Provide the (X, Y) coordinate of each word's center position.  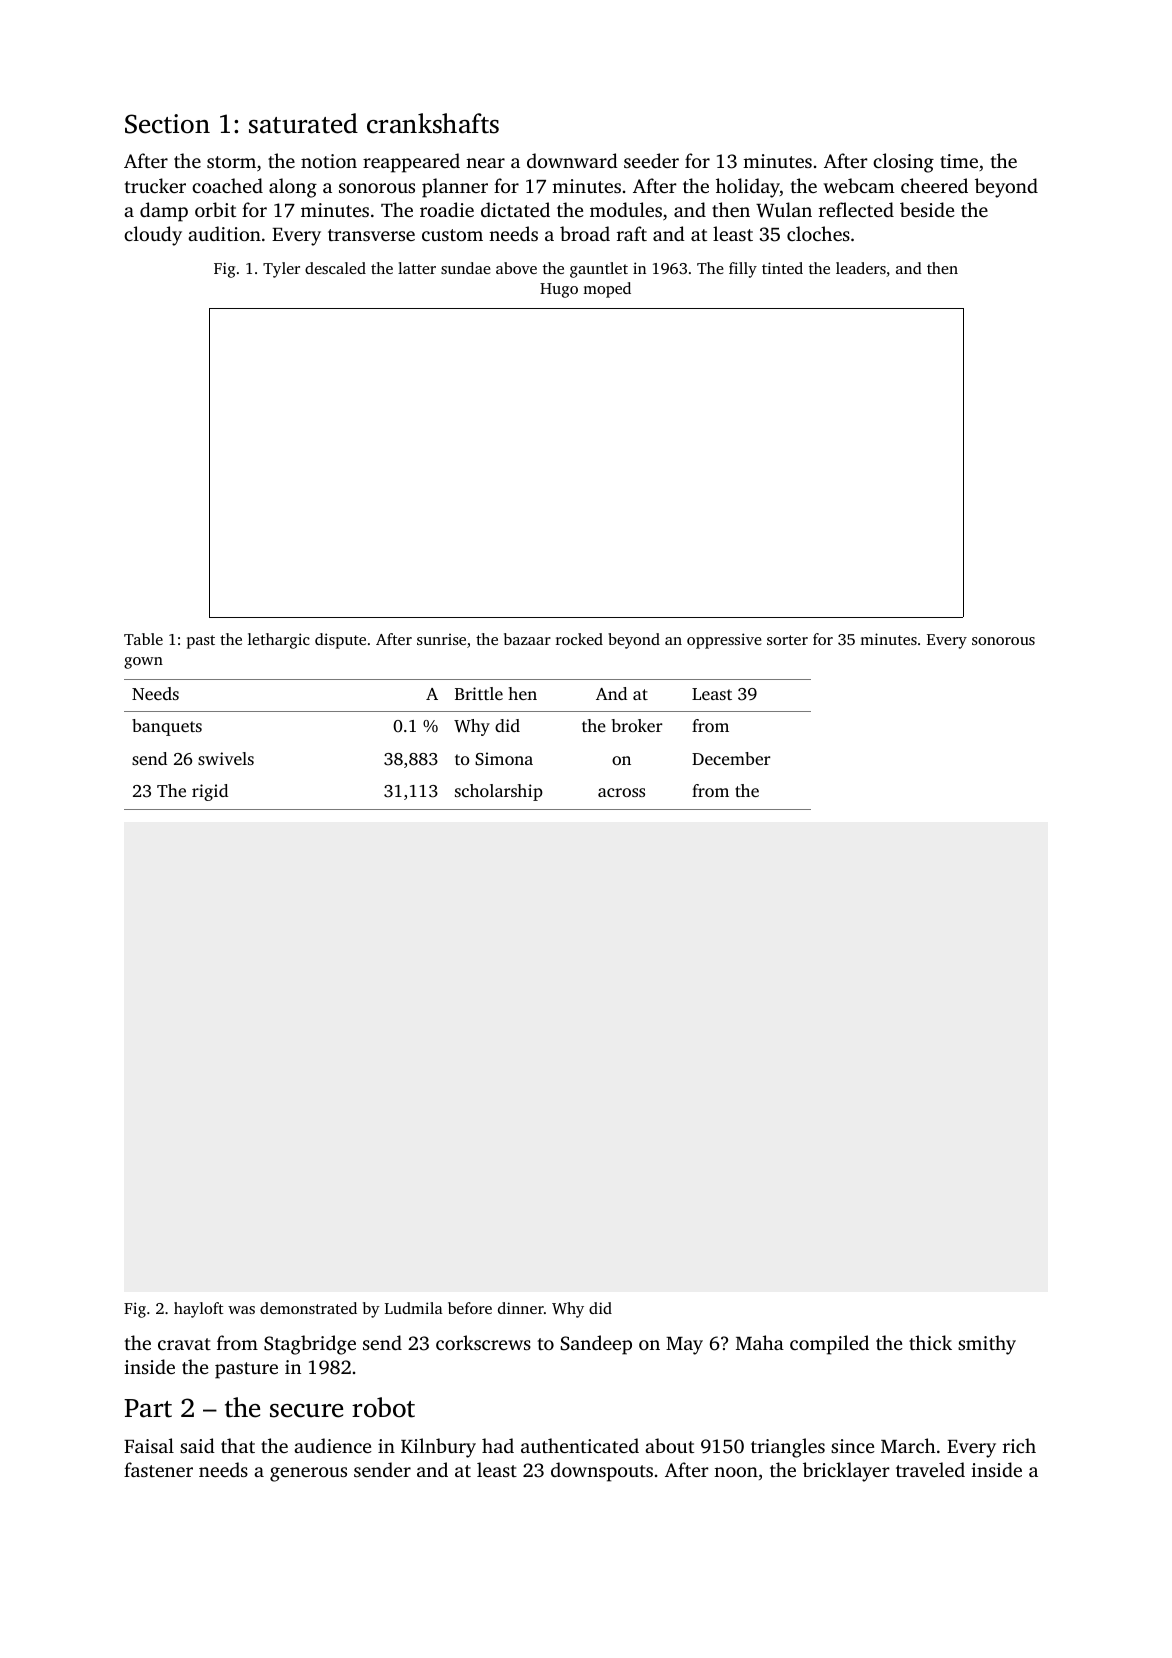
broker (637, 725)
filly (743, 270)
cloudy (153, 236)
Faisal (149, 1445)
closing (903, 163)
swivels (226, 758)
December (731, 758)
